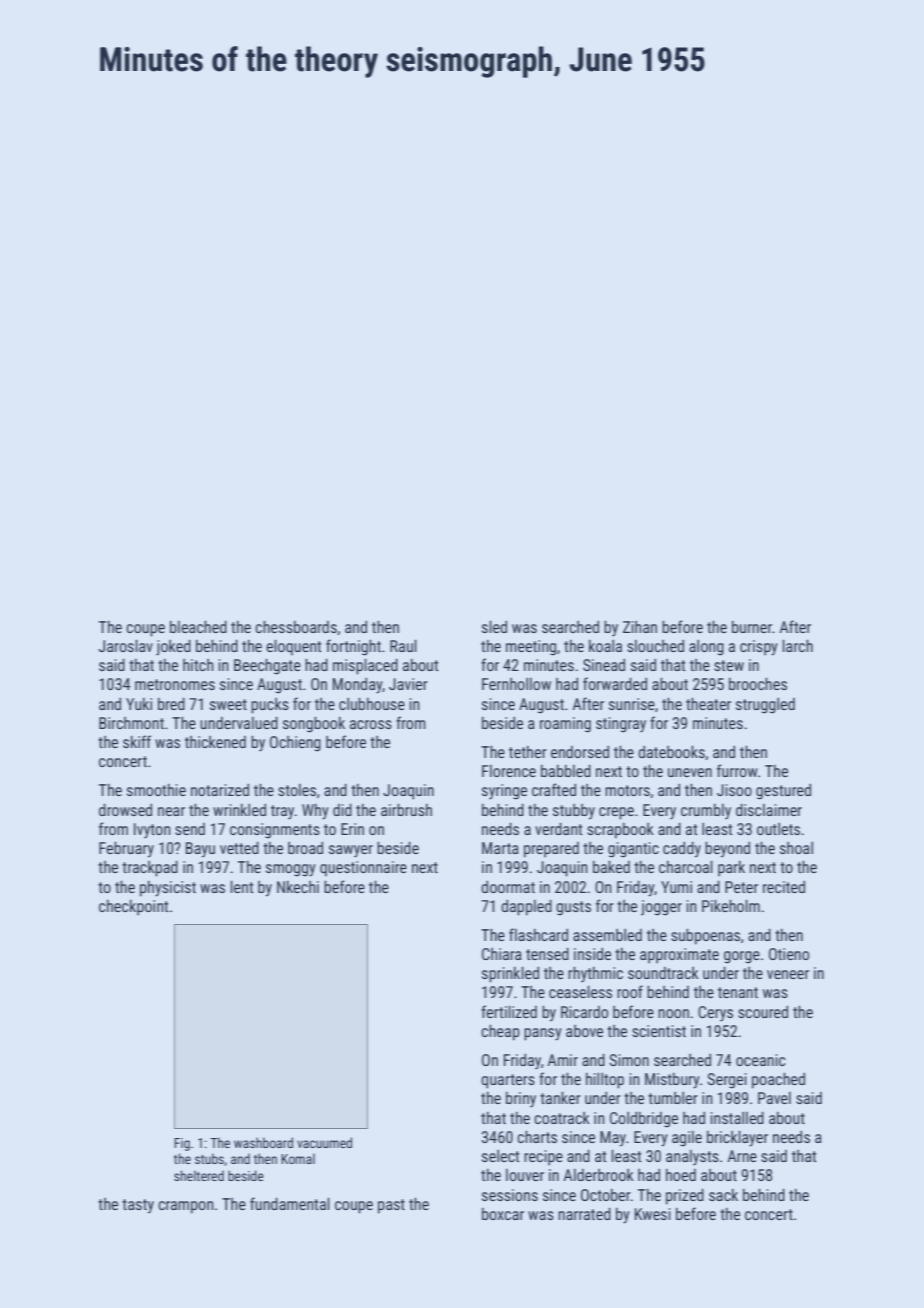  Describe the element at coordinates (705, 937) in the document. I see `subpoenas` at that location.
